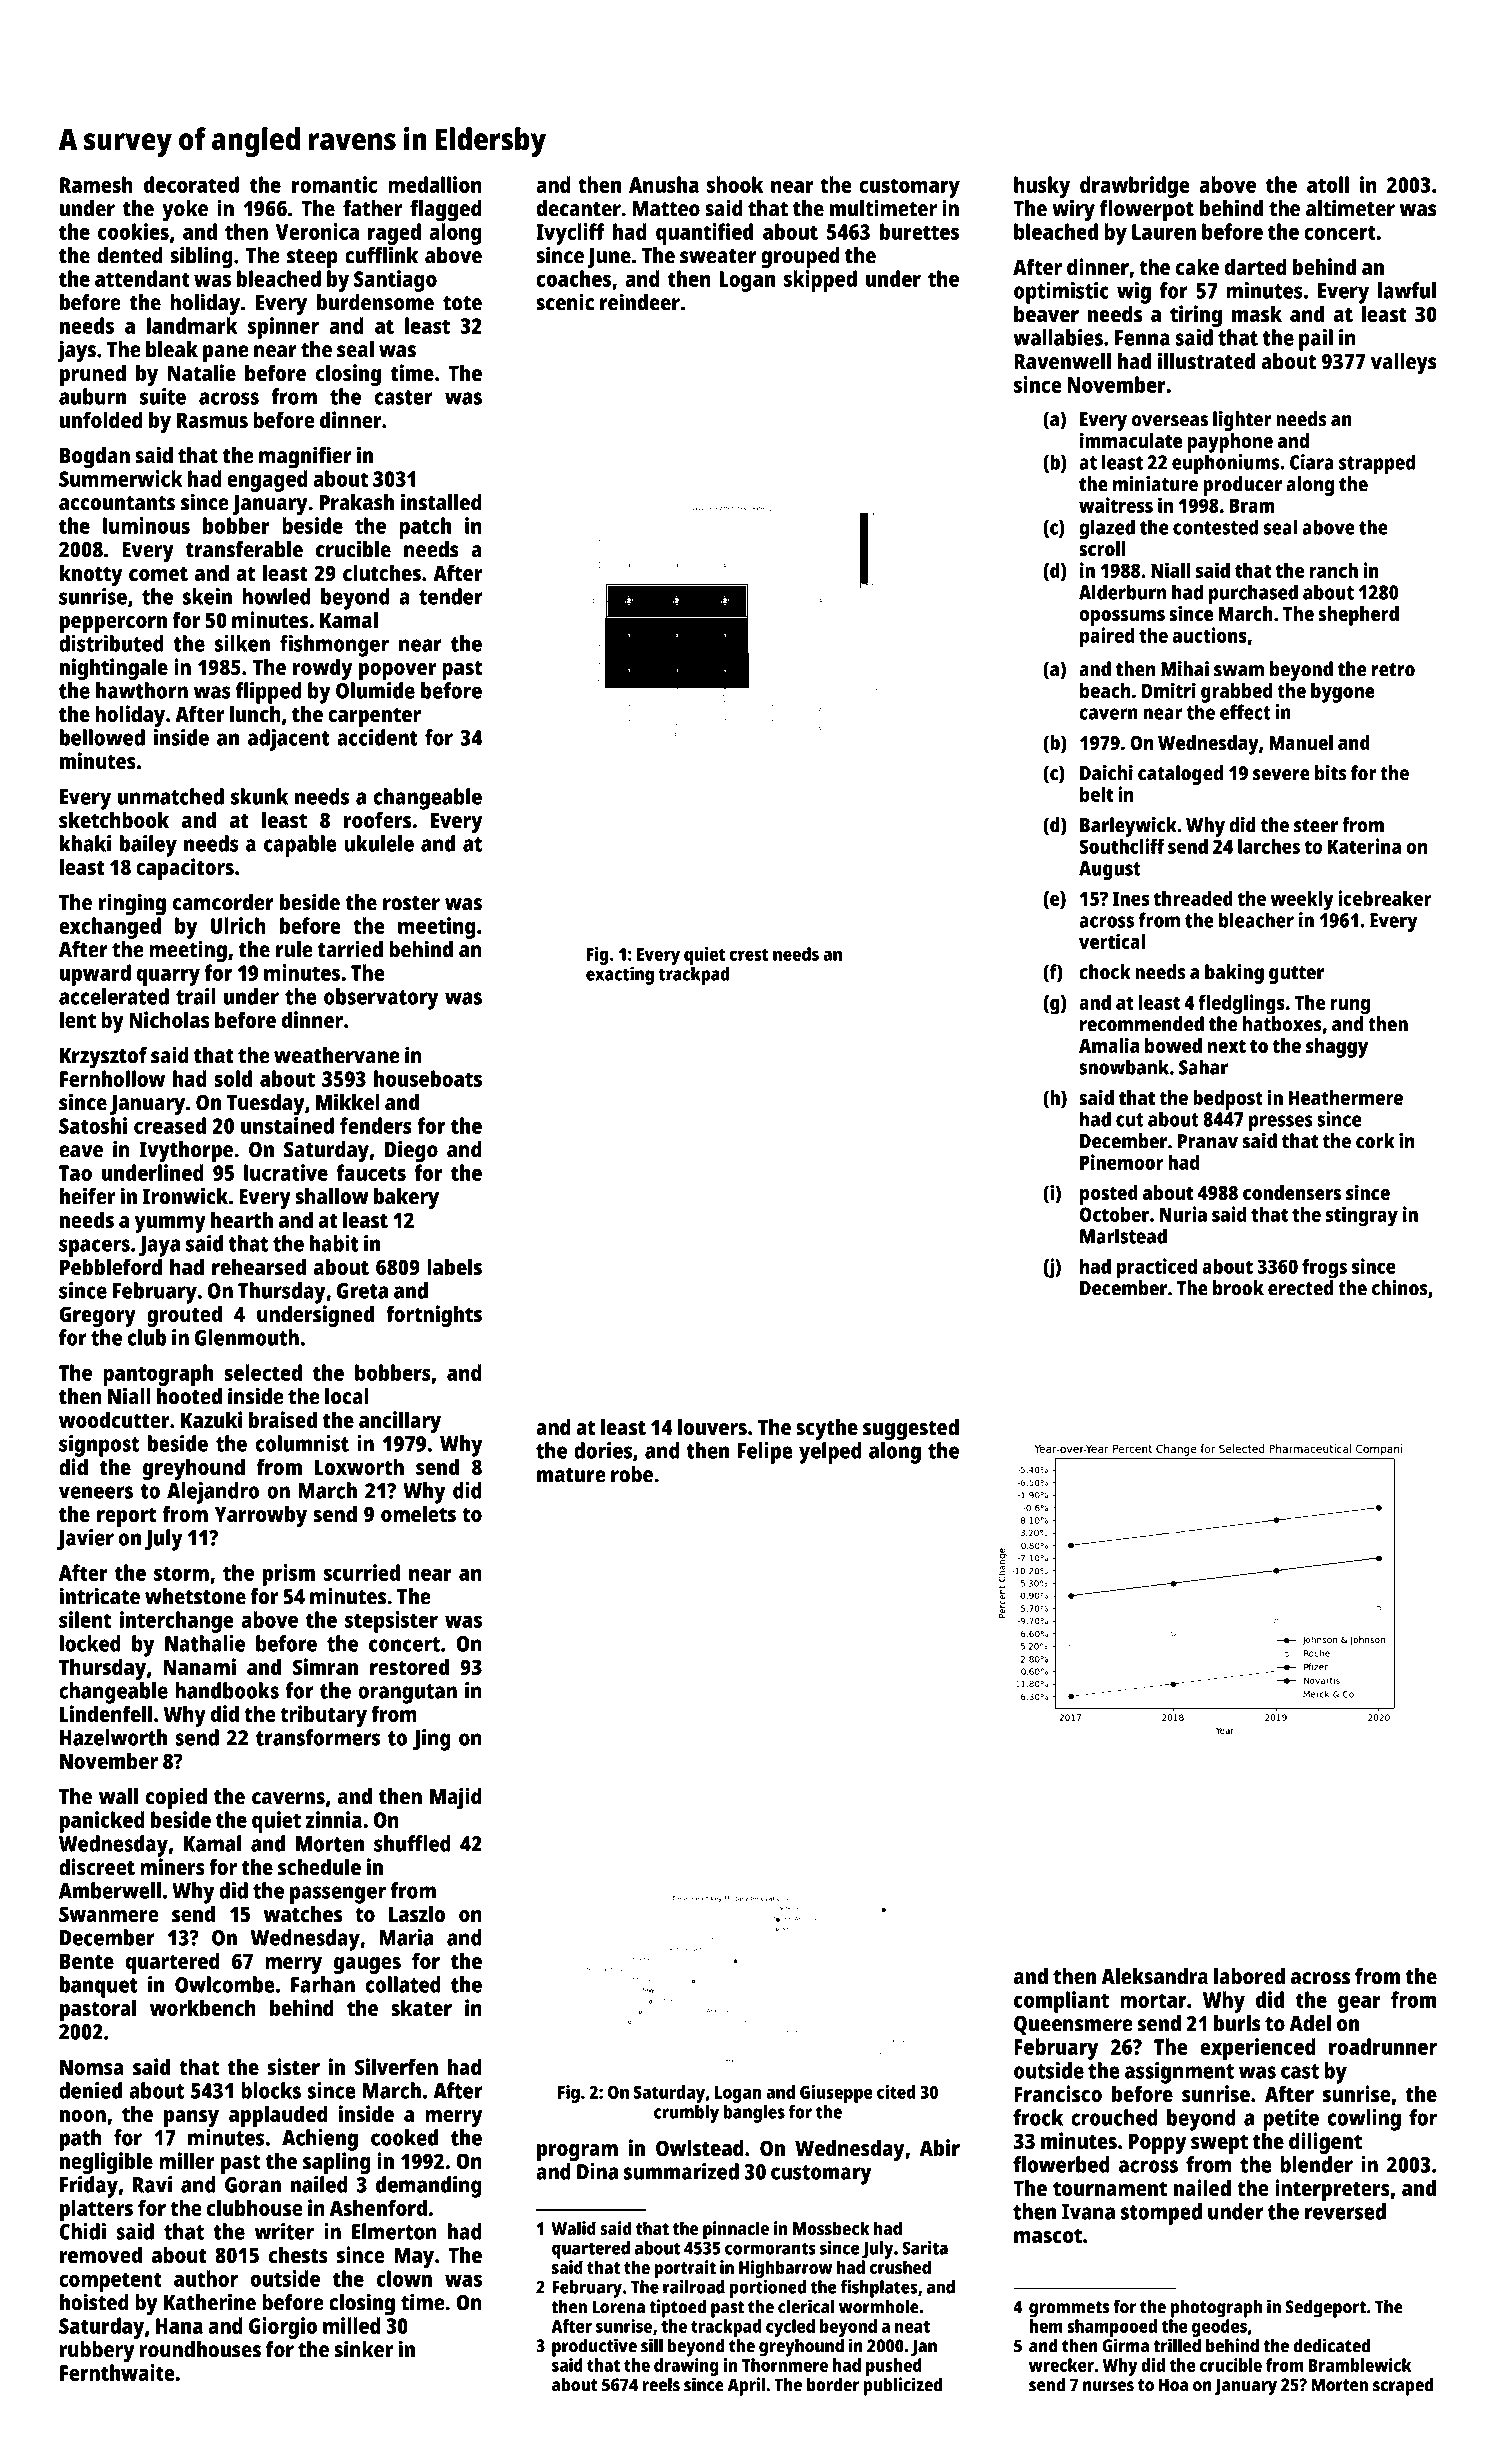 This screenshot has height=2464, width=1496. Describe the element at coordinates (456, 1798) in the screenshot. I see `Majid` at that location.
